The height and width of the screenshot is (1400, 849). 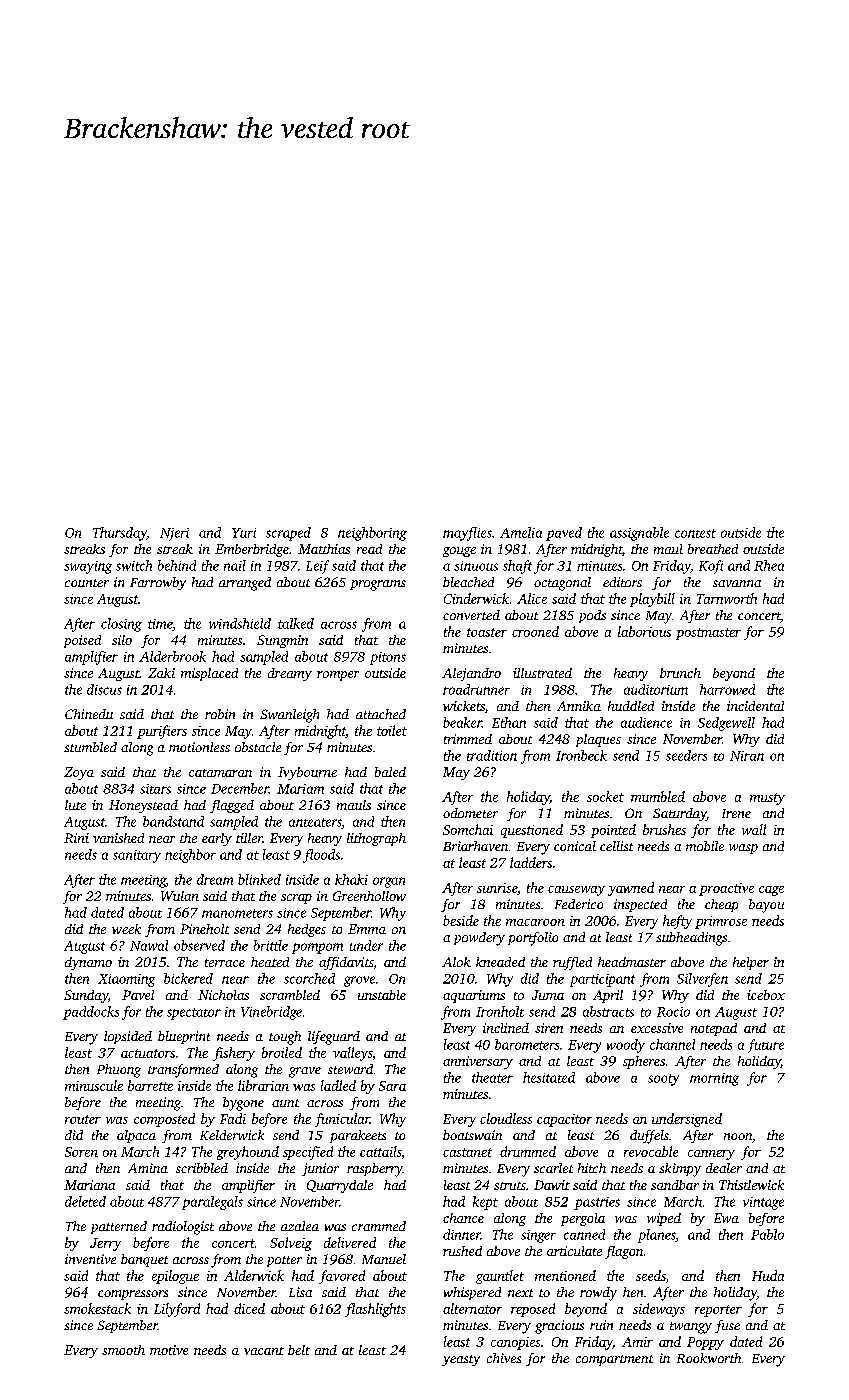 I want to click on inventive, so click(x=90, y=1259).
